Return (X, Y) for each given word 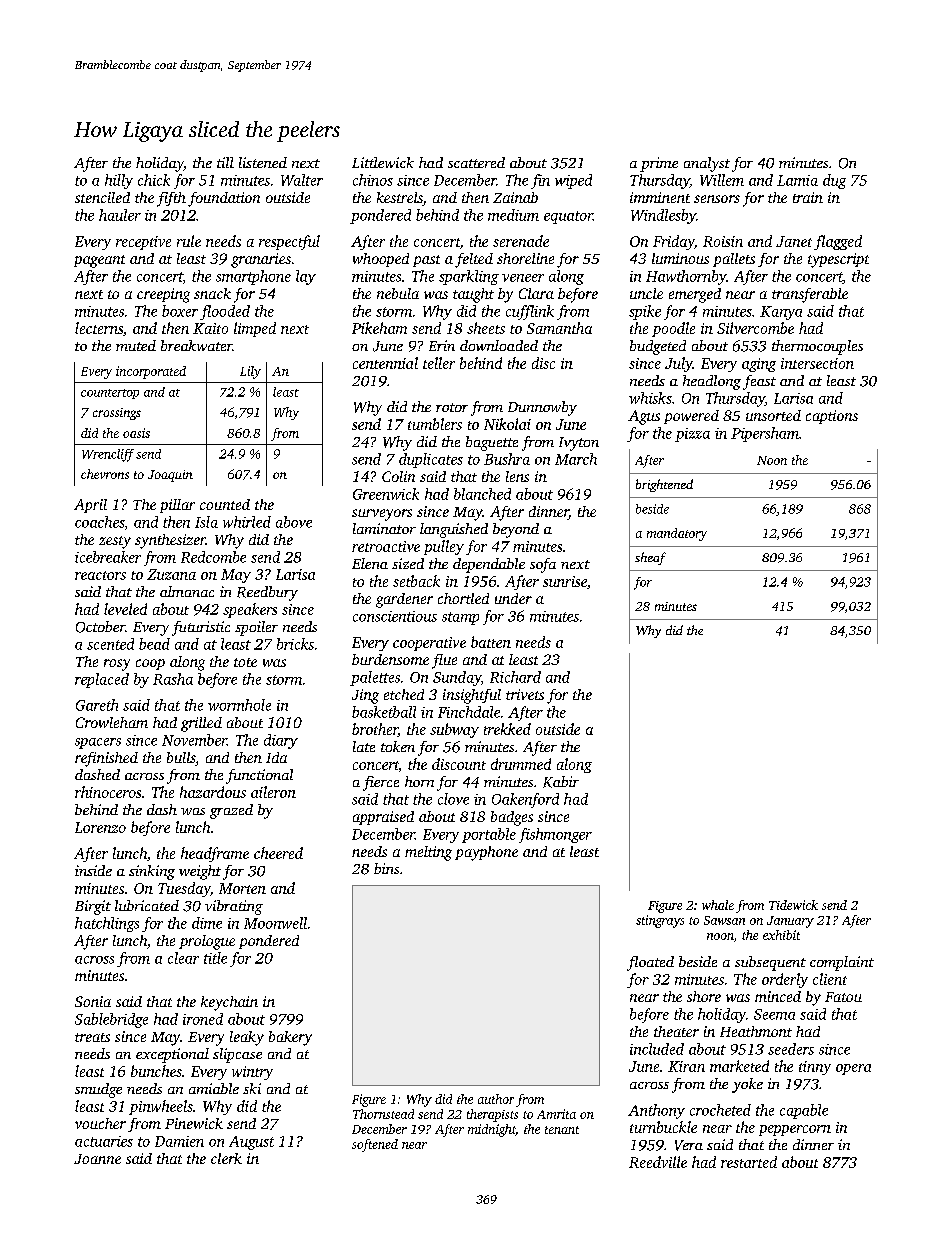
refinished (106, 759)
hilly (119, 181)
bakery (290, 1038)
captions (832, 417)
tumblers (435, 424)
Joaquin (170, 476)
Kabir (561, 782)
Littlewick (383, 162)
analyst (707, 164)
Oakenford (525, 800)
